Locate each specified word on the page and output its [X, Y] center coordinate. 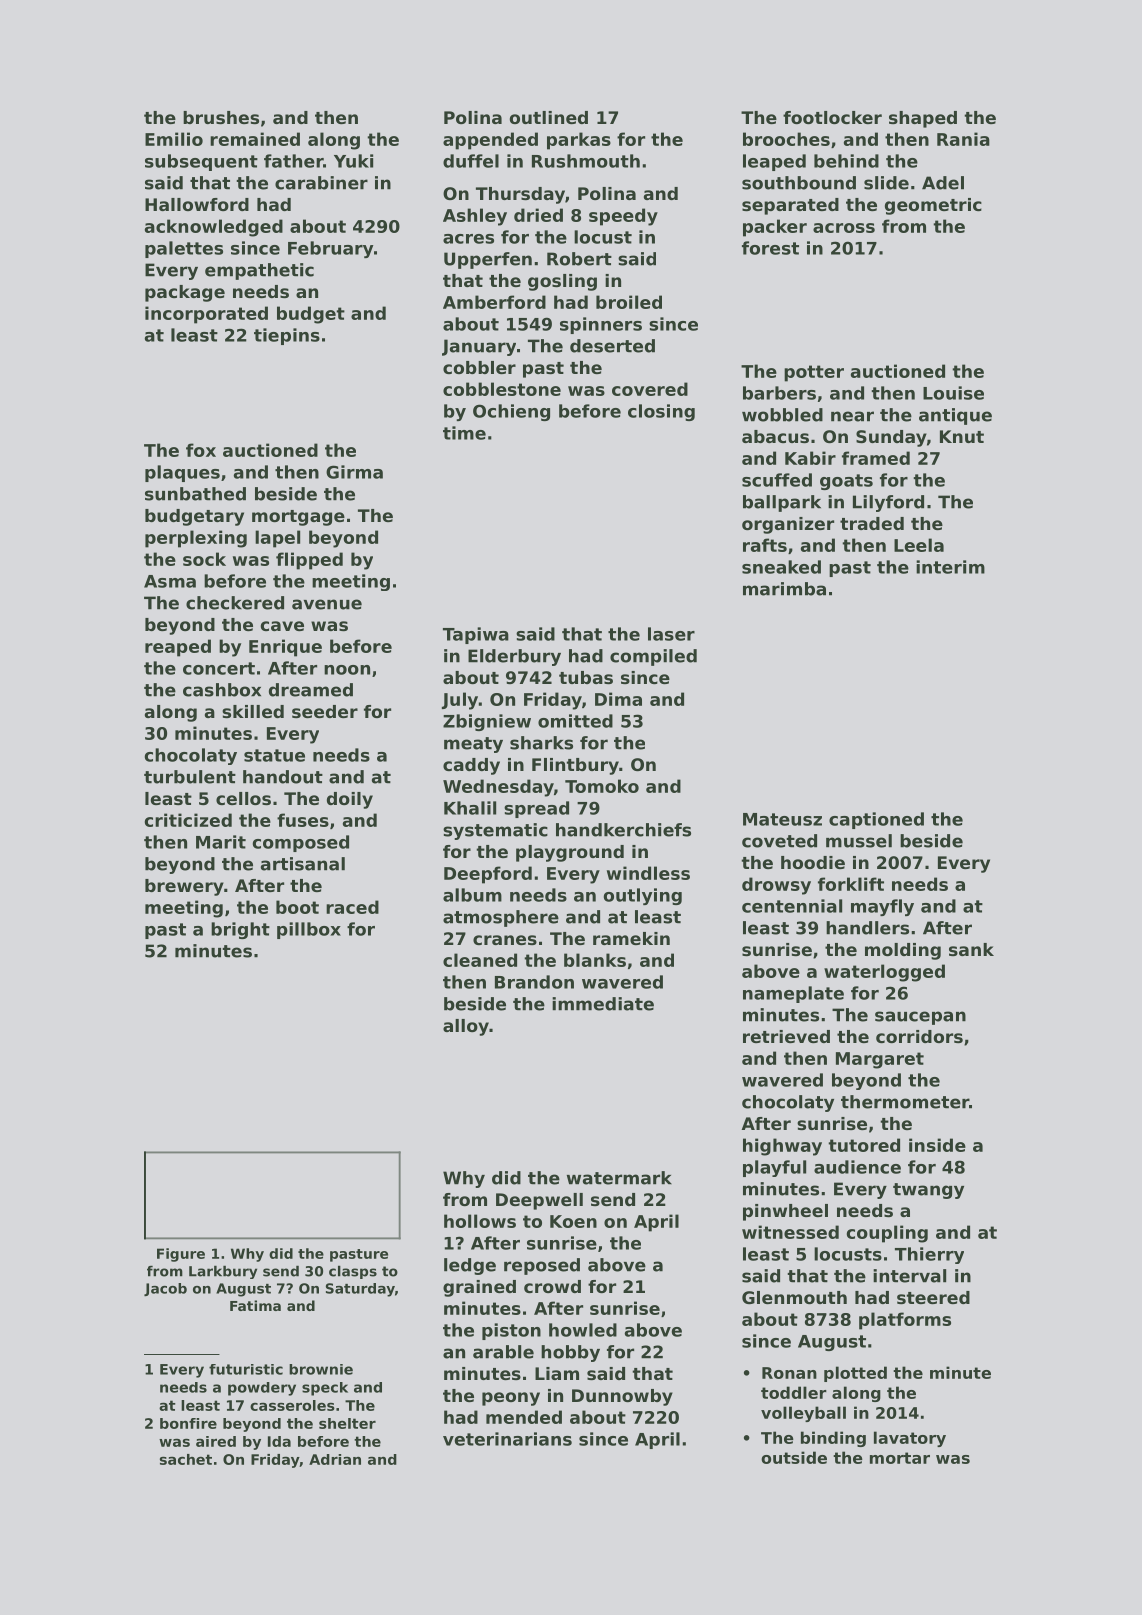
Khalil [470, 808]
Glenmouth [794, 1297]
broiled [629, 302]
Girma [354, 472]
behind [846, 161]
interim [950, 567]
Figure [181, 1255]
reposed [542, 1266]
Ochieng [511, 412]
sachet [186, 1459]
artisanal [303, 864]
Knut [962, 436]
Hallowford [197, 204]
